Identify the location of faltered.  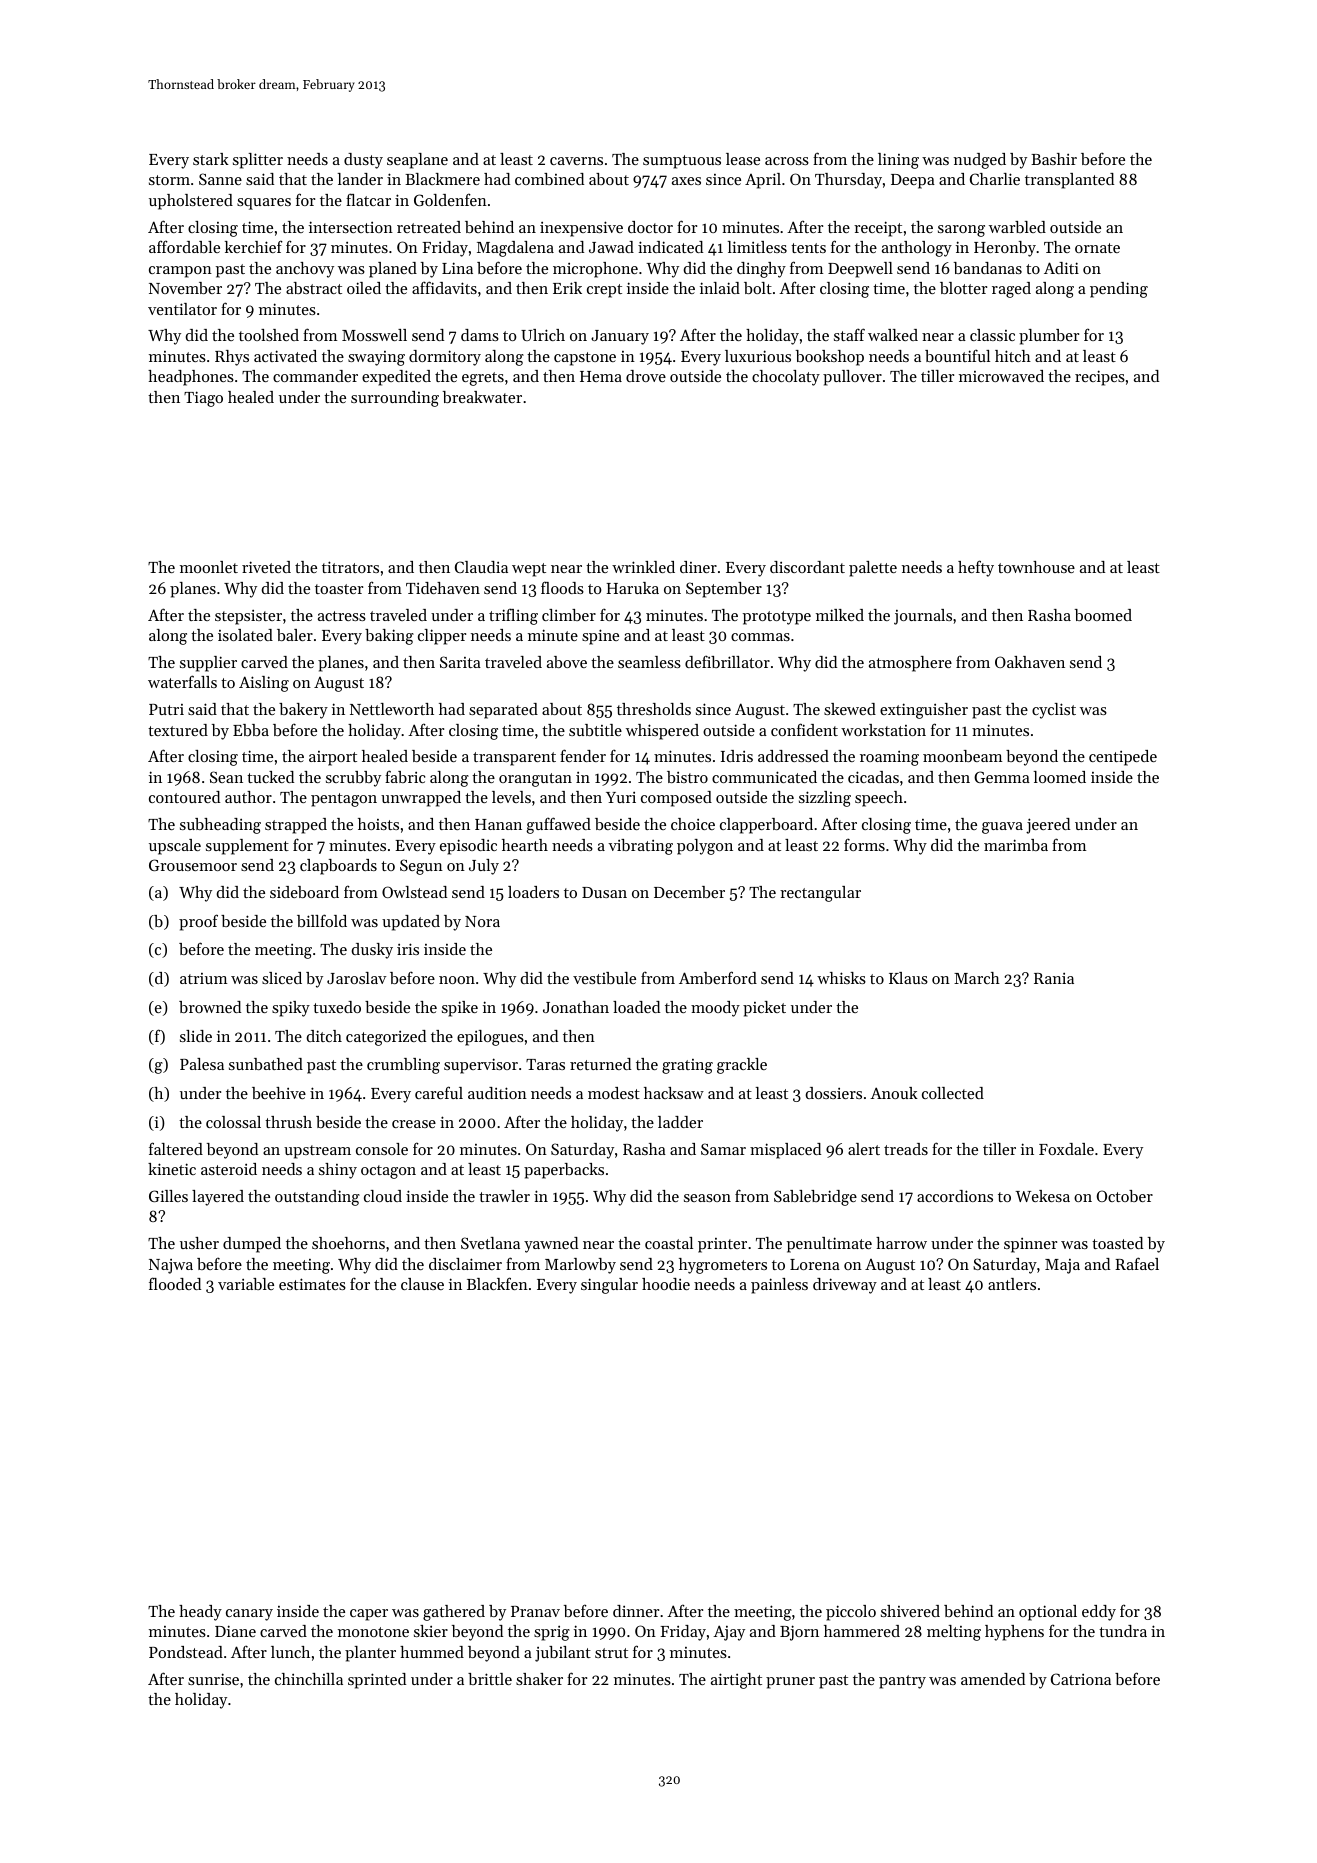
(176, 1148).
